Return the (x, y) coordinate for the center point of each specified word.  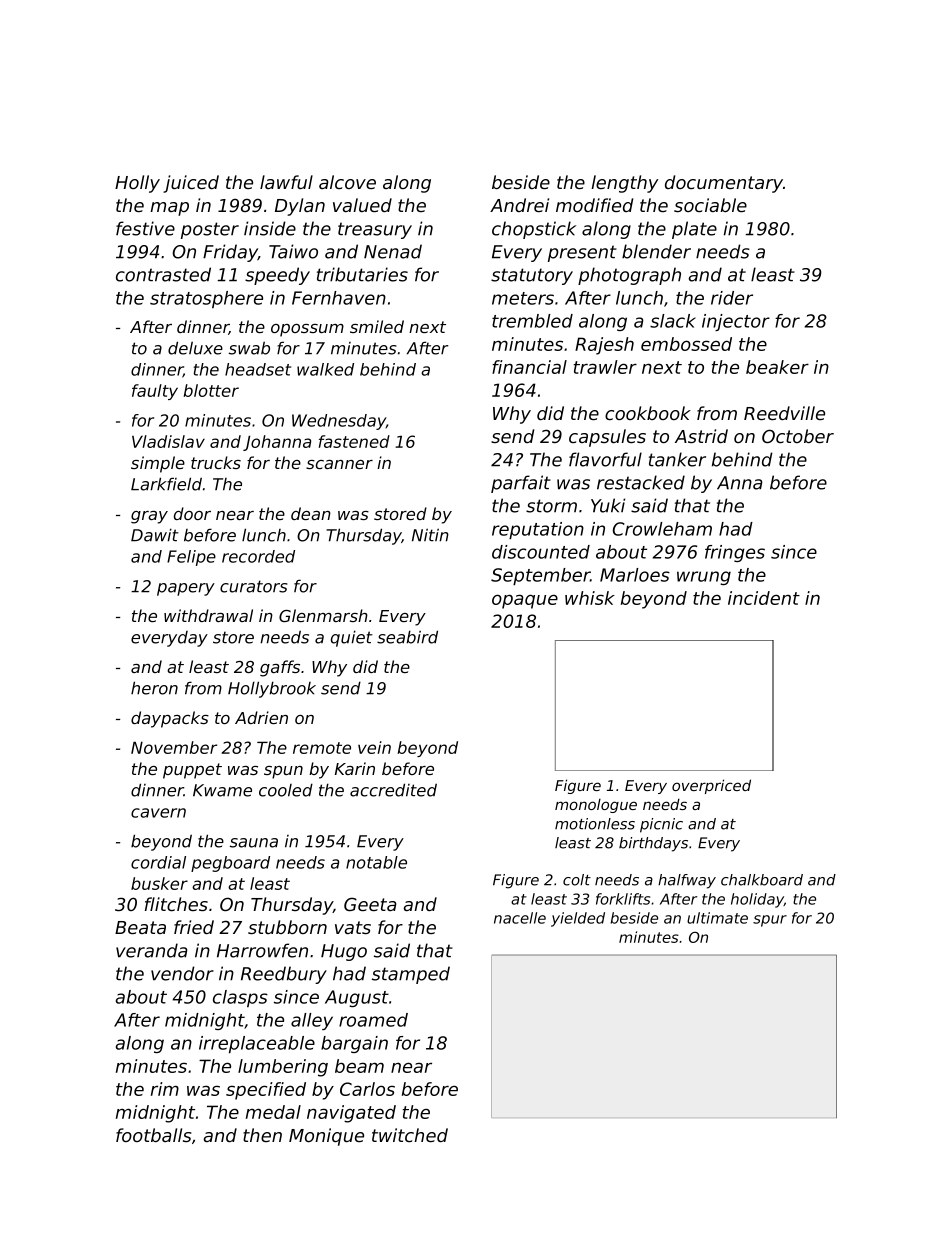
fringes (735, 553)
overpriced (711, 786)
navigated (351, 1114)
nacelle (520, 918)
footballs (153, 1135)
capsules (607, 438)
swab (249, 348)
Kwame (222, 790)
